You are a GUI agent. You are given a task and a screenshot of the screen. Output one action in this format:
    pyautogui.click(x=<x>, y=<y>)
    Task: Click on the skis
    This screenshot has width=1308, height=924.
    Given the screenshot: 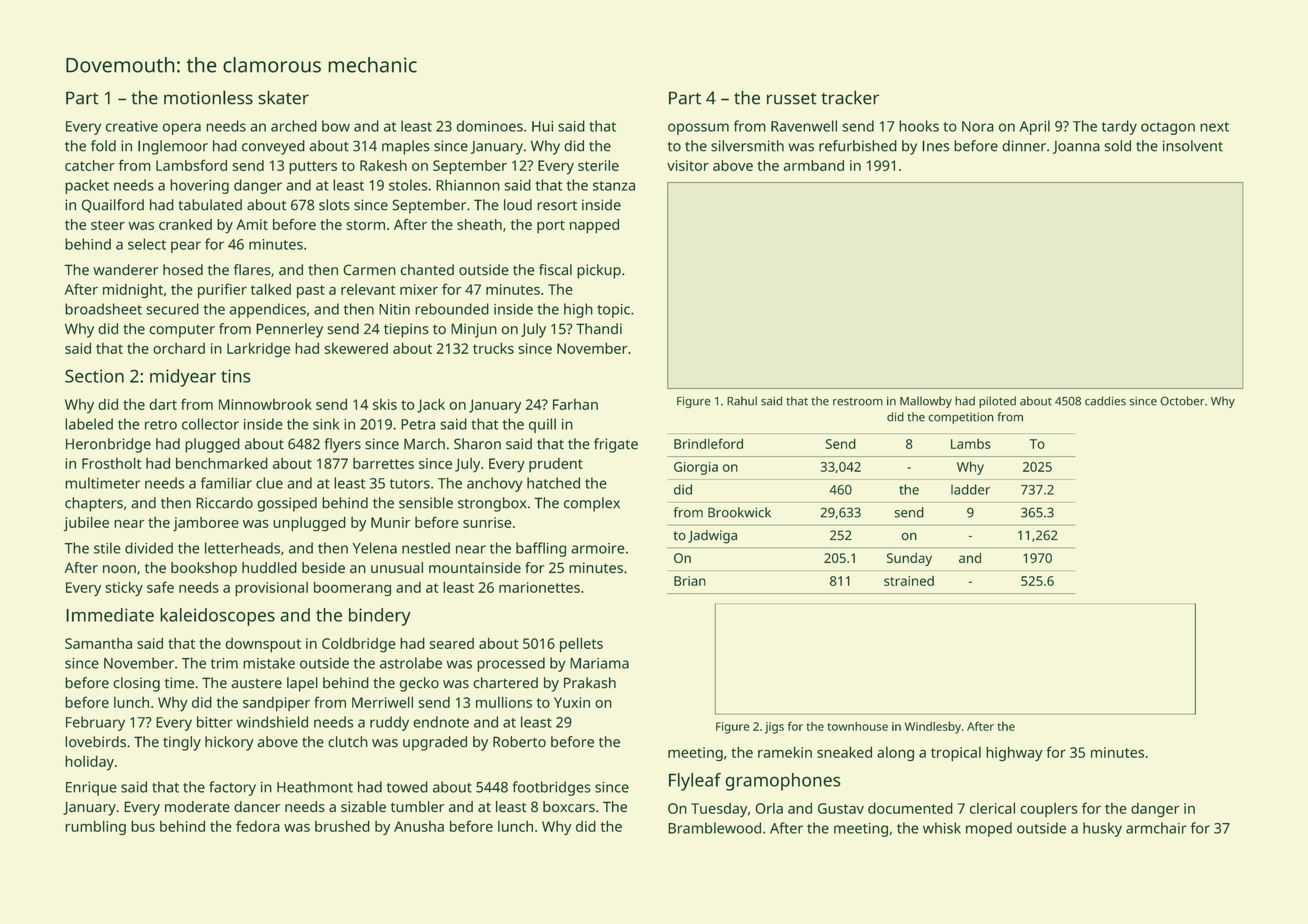 What is the action you would take?
    pyautogui.click(x=385, y=404)
